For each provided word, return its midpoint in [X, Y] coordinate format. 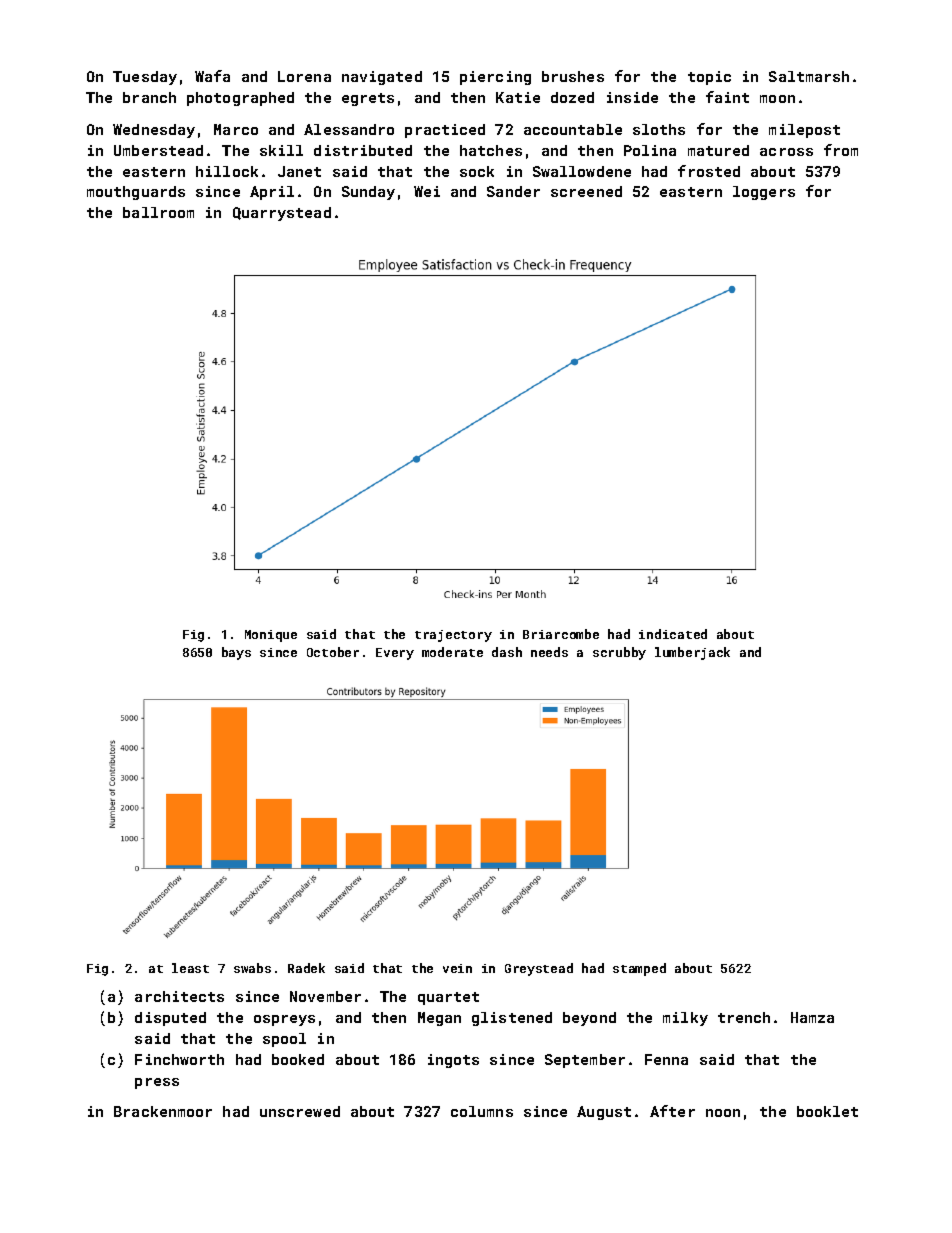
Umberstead [158, 150]
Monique [271, 636]
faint [727, 97]
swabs [252, 968]
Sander [513, 191]
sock [477, 171]
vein [457, 968]
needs [549, 652]
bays [236, 653]
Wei [427, 191]
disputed [170, 1019]
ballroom [158, 212]
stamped [639, 969]
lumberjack [692, 653]
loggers [764, 193]
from [841, 150]
